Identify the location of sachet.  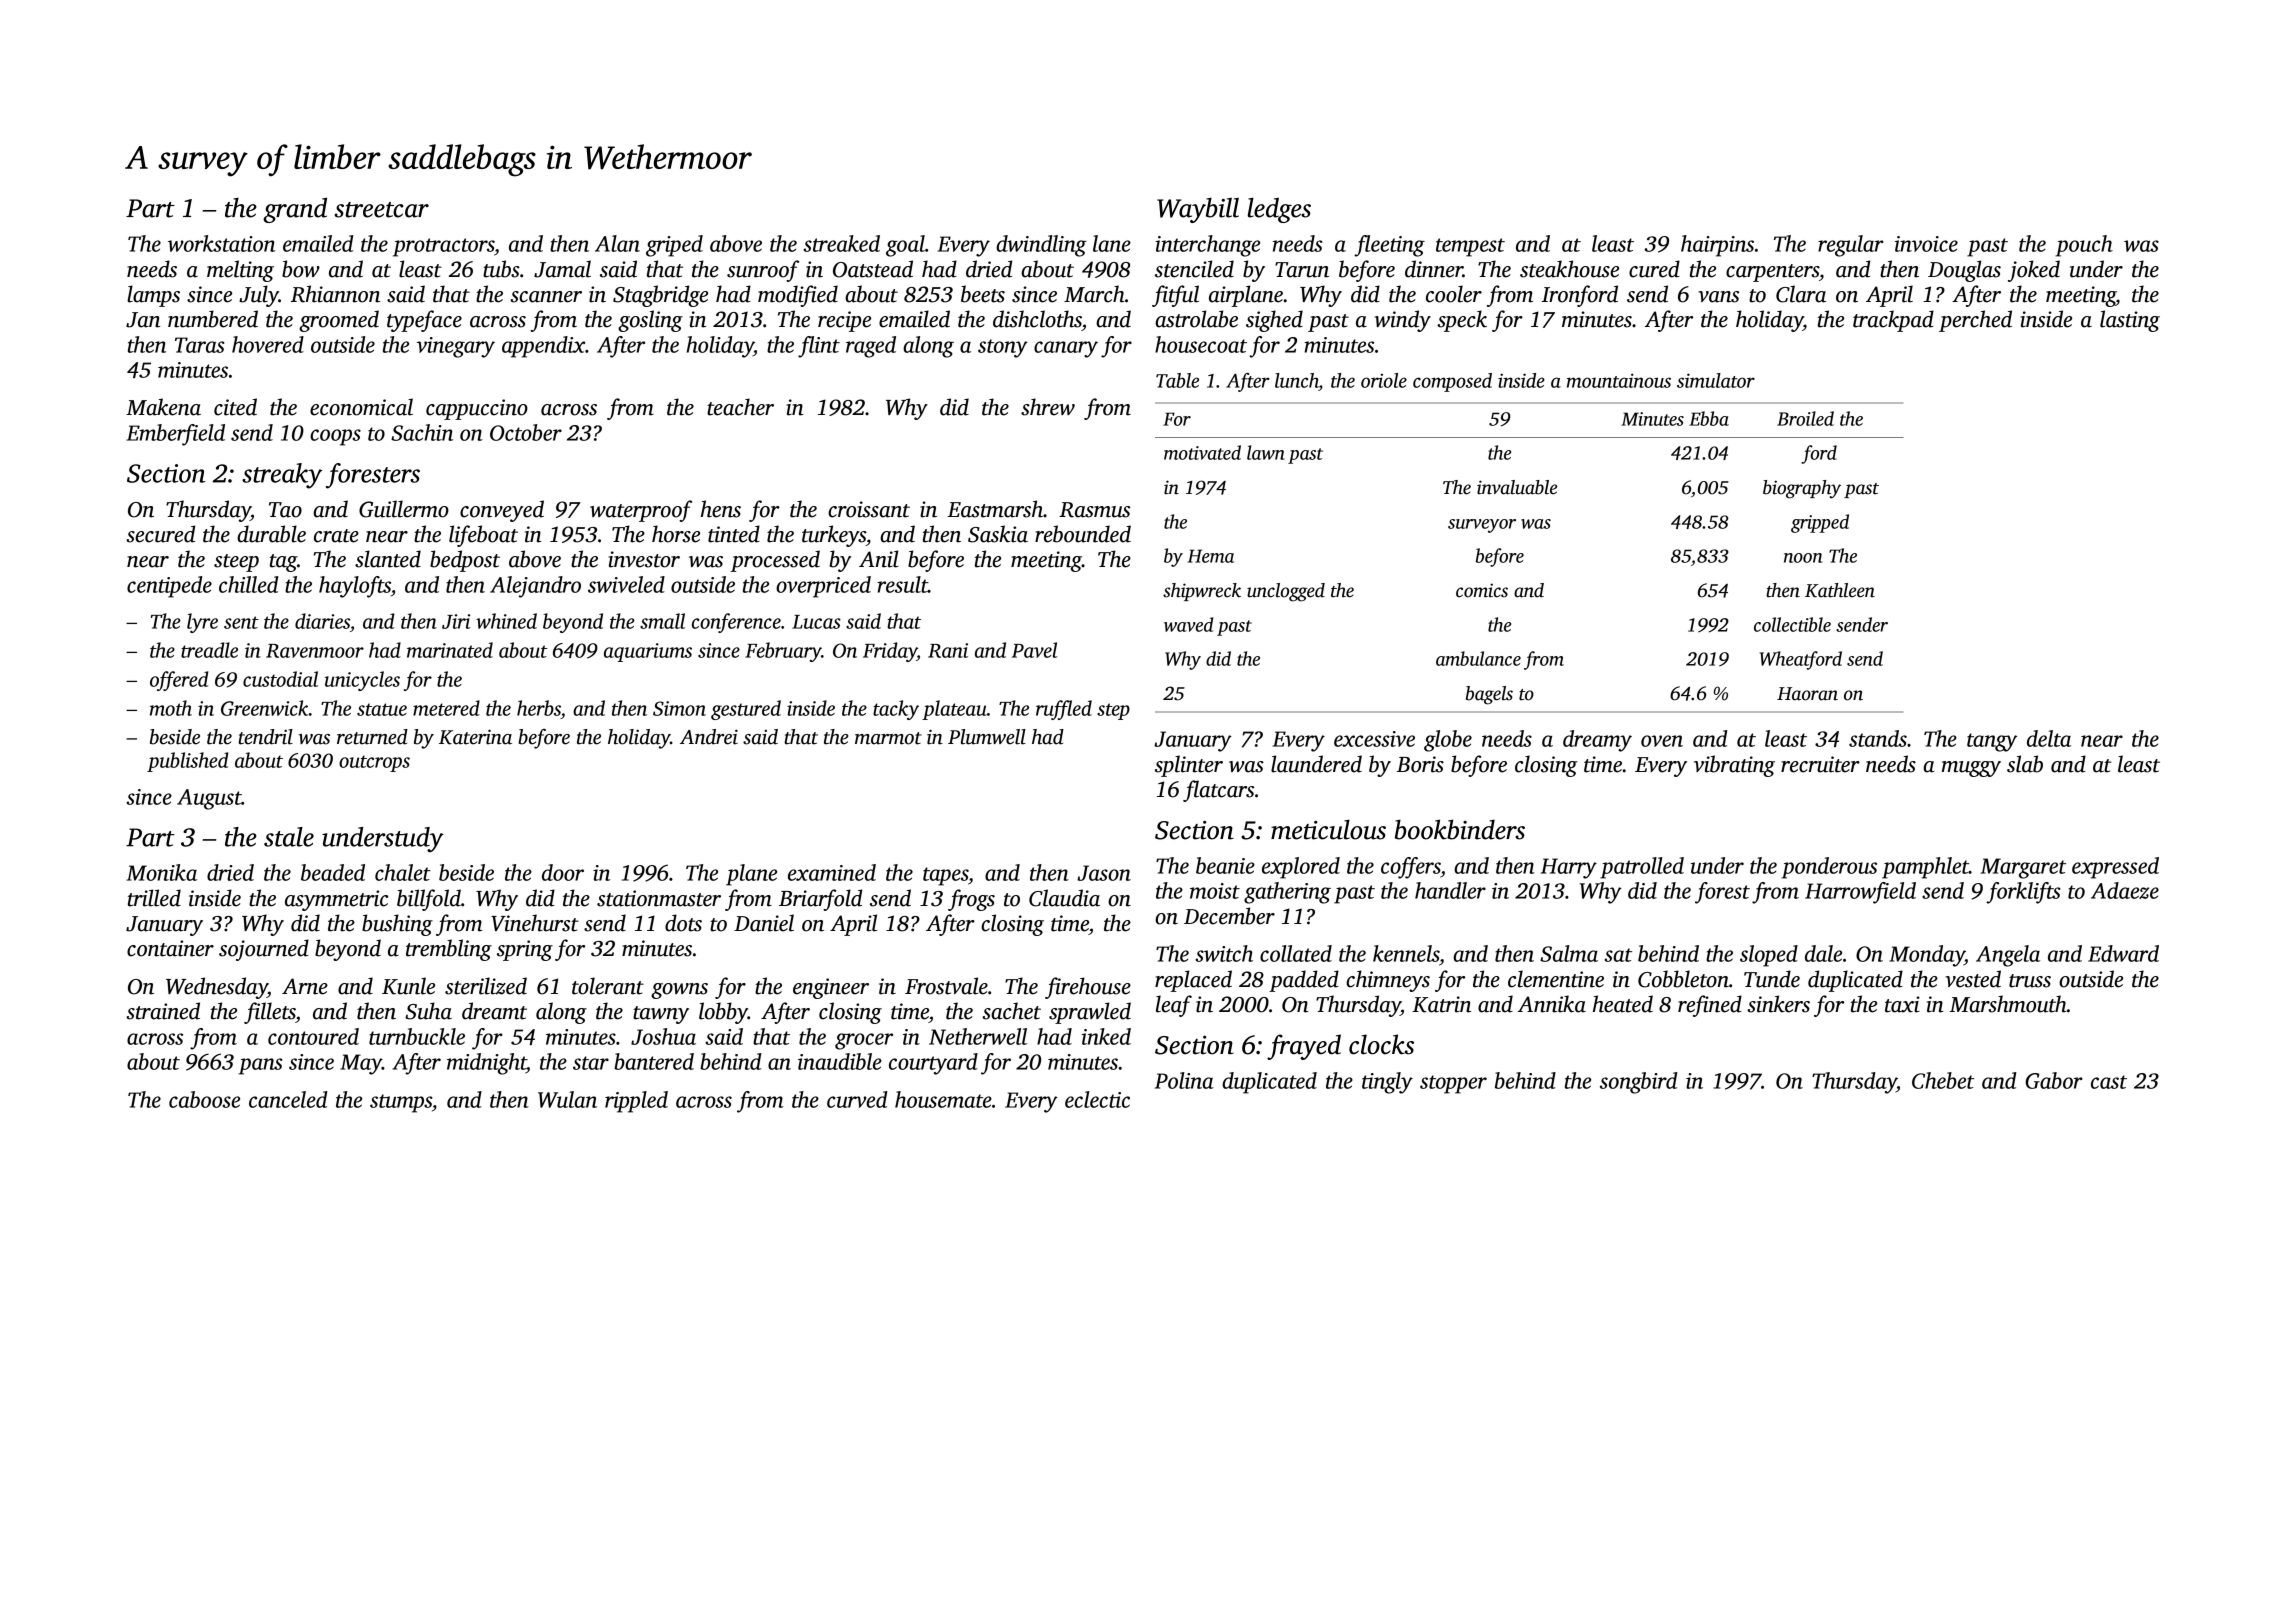
(1011, 1011).
